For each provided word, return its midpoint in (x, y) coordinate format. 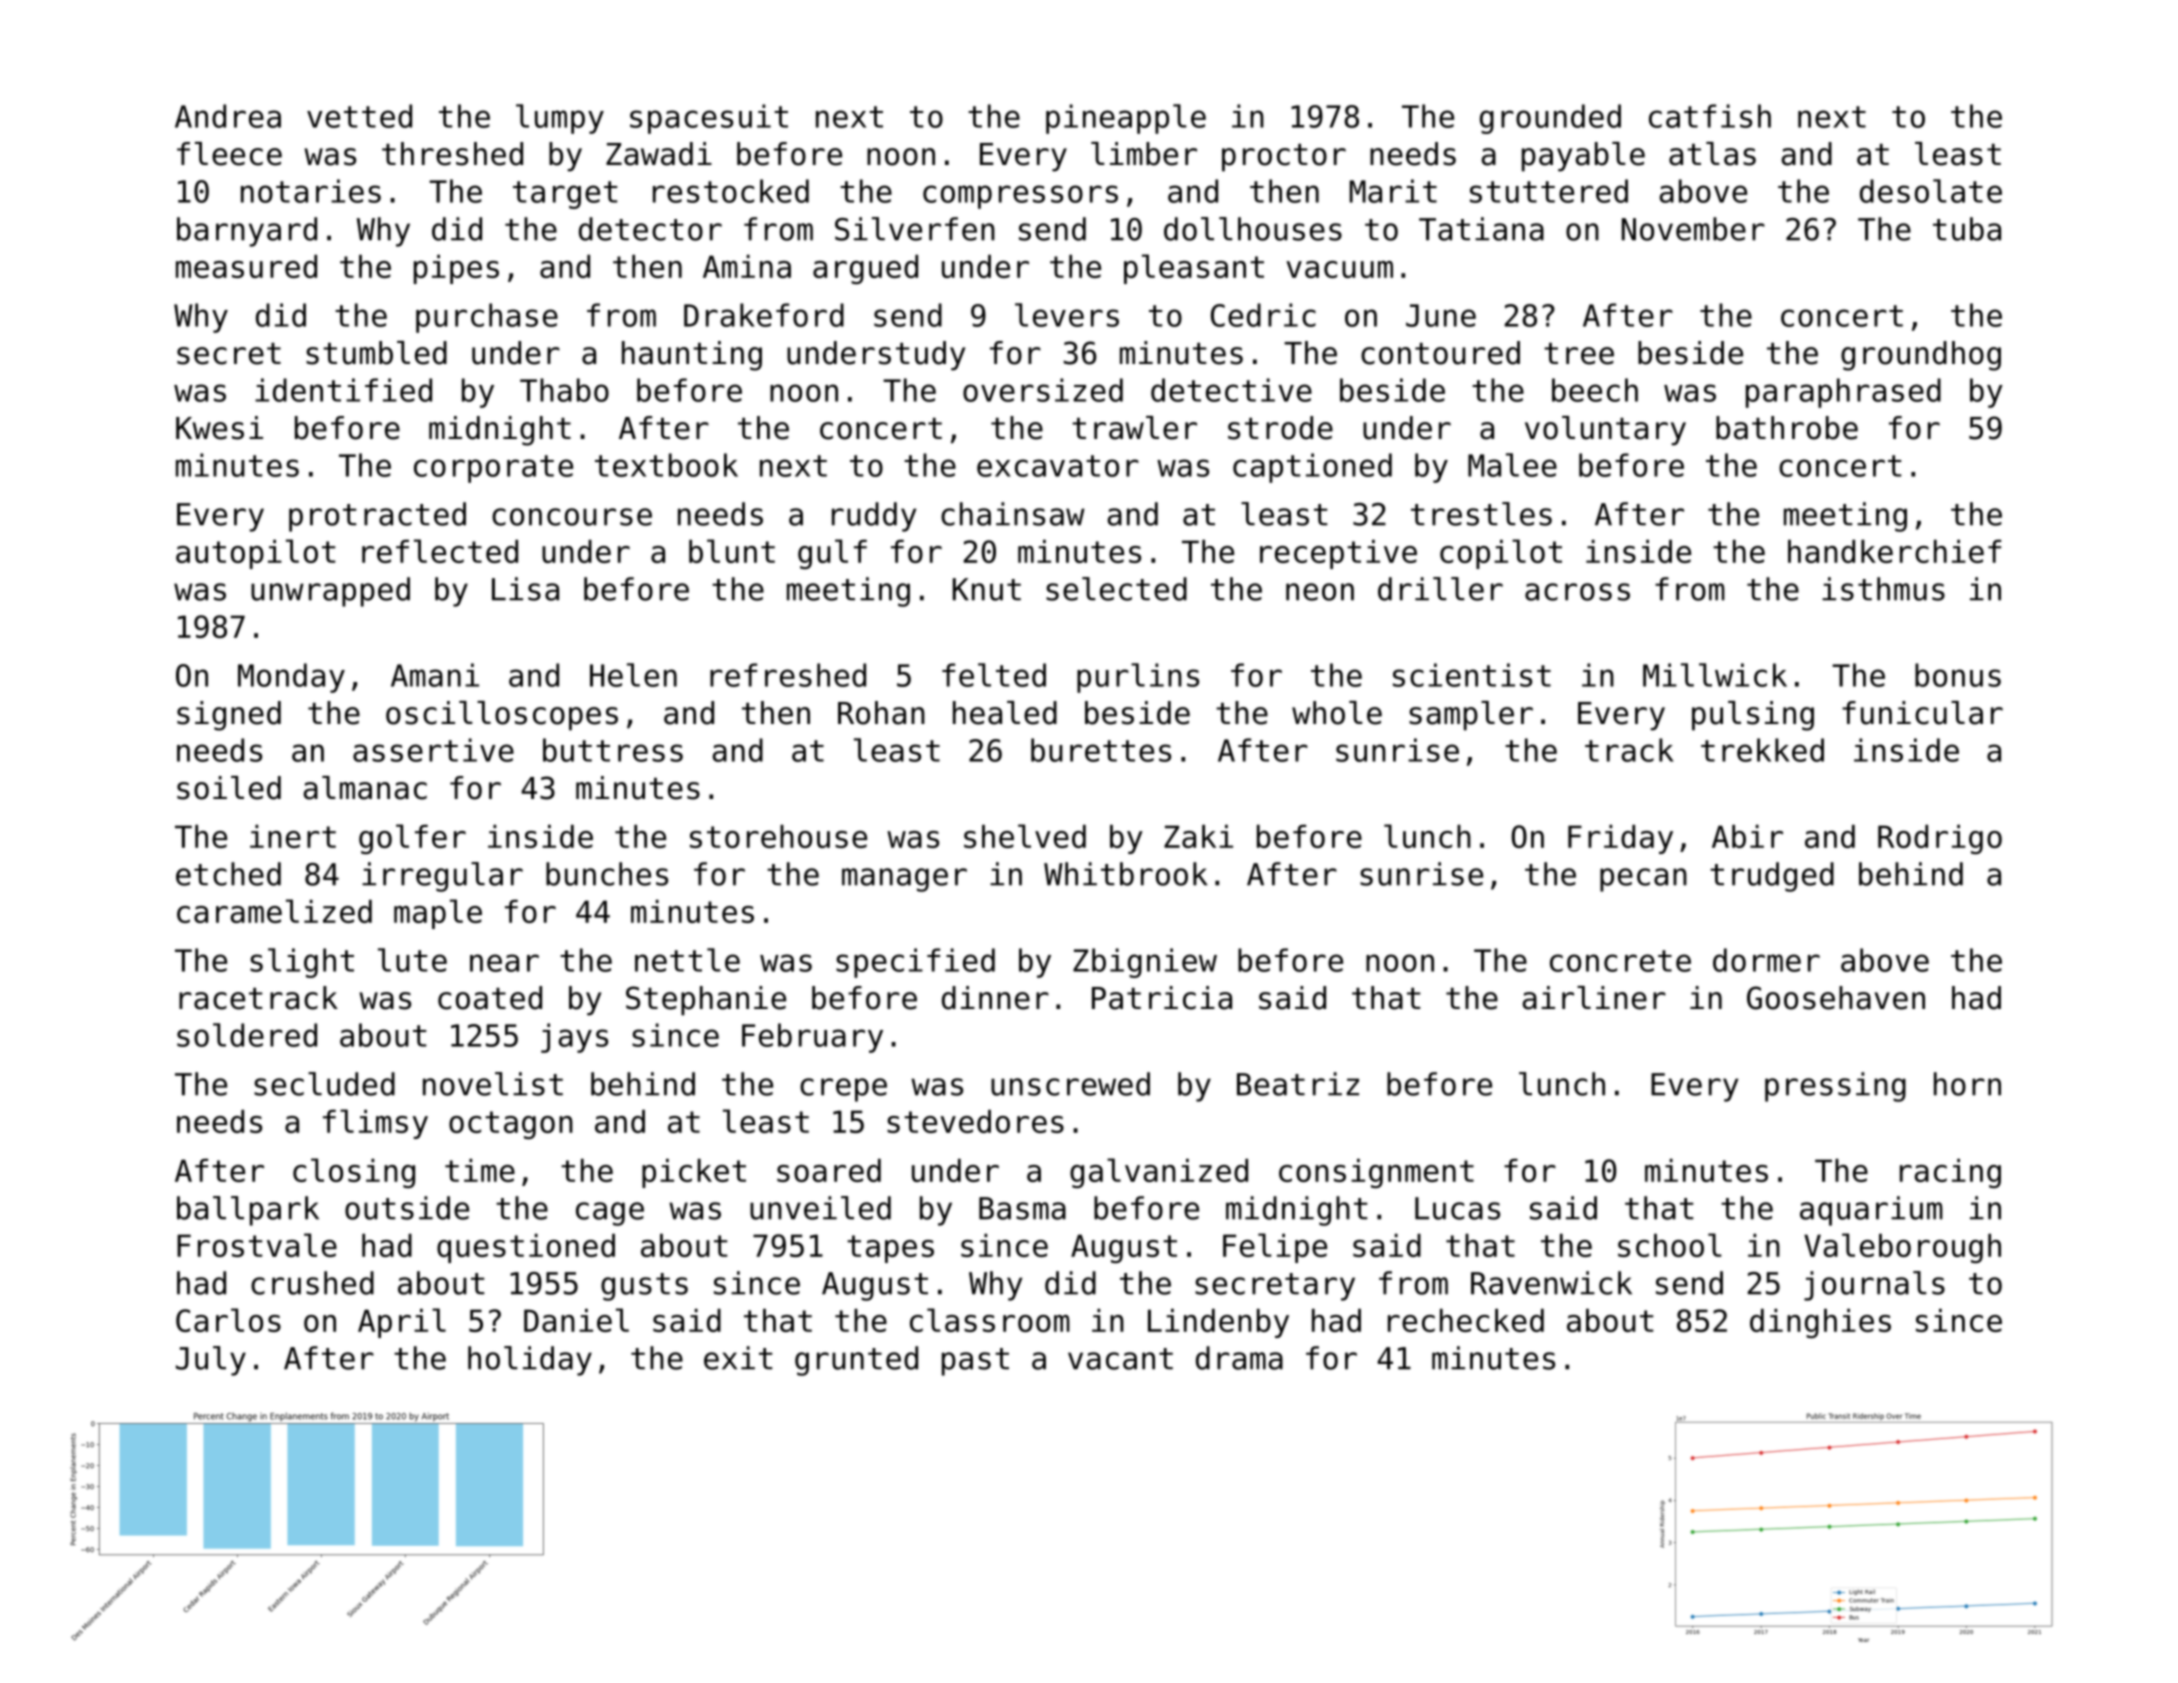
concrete (1620, 961)
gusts (644, 1287)
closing (354, 1173)
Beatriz (1298, 1084)
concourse (572, 517)
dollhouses (1253, 229)
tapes (890, 1249)
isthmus (1883, 589)
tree (1579, 354)
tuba (1967, 229)
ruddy (874, 517)
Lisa (525, 589)
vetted (359, 116)
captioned (1312, 468)
